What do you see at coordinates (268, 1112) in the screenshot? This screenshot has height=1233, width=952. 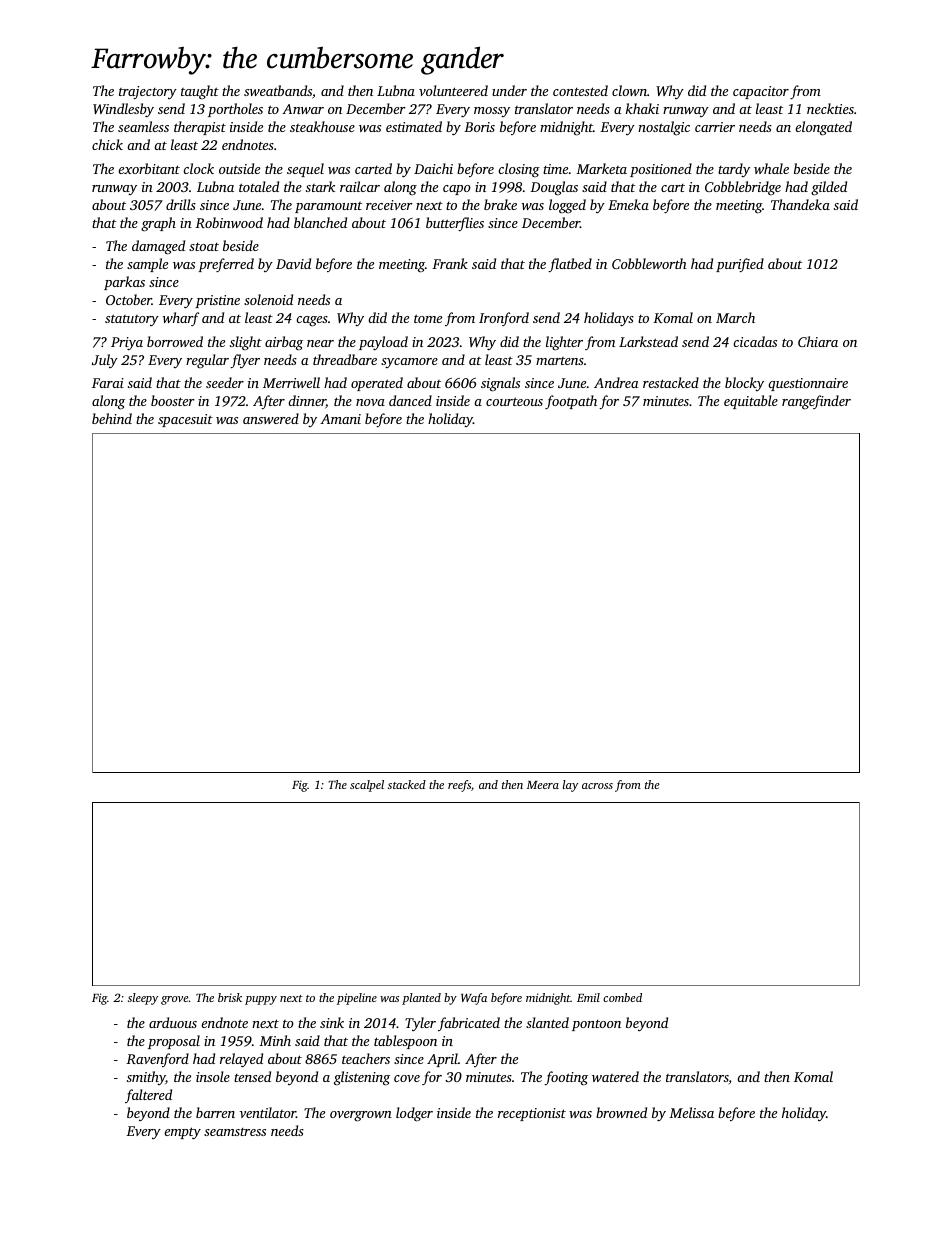 I see `ventilator` at bounding box center [268, 1112].
